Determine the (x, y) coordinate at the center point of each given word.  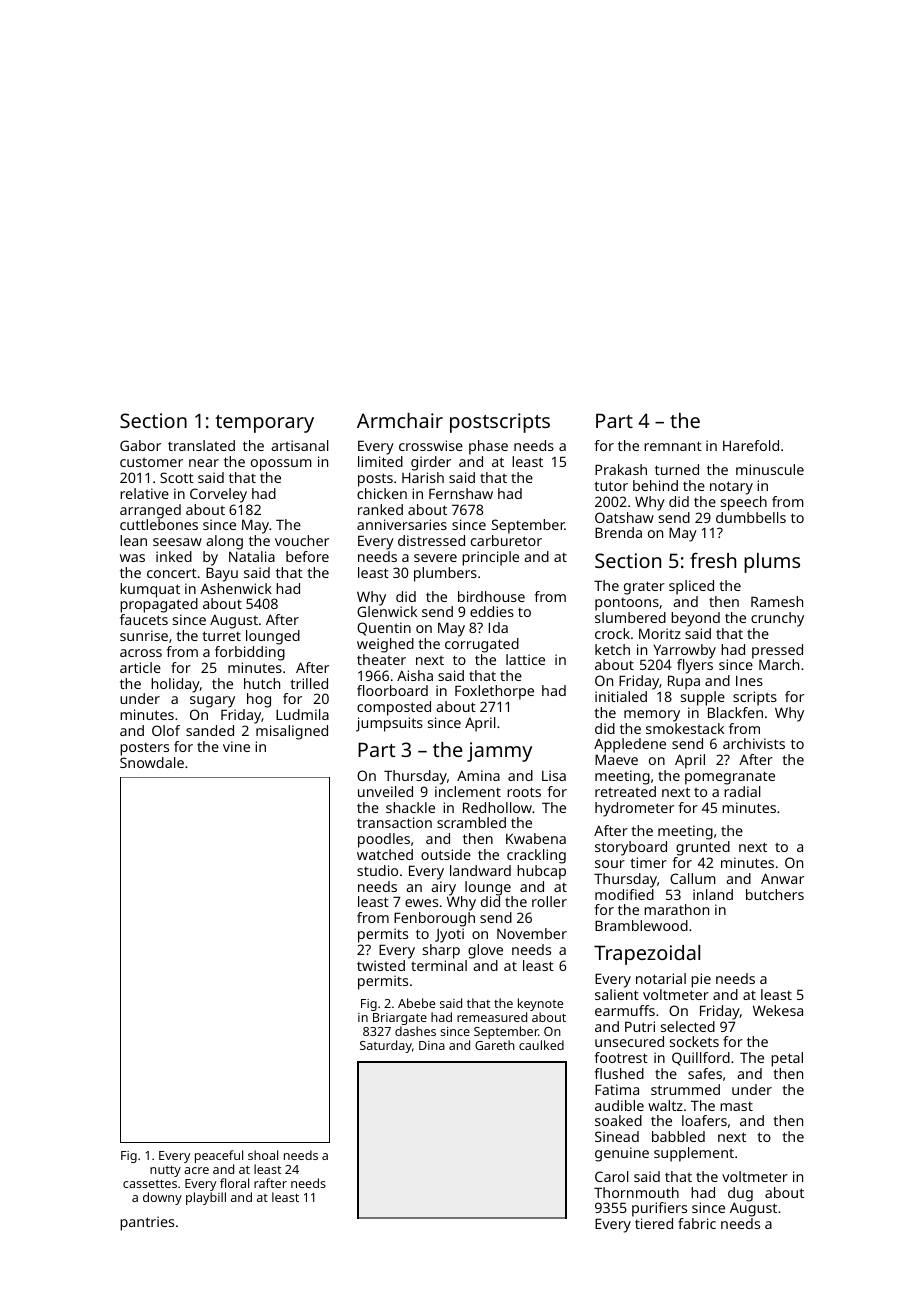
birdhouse (491, 596)
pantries (147, 1223)
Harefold (751, 445)
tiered (654, 1223)
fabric (697, 1223)
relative (144, 493)
